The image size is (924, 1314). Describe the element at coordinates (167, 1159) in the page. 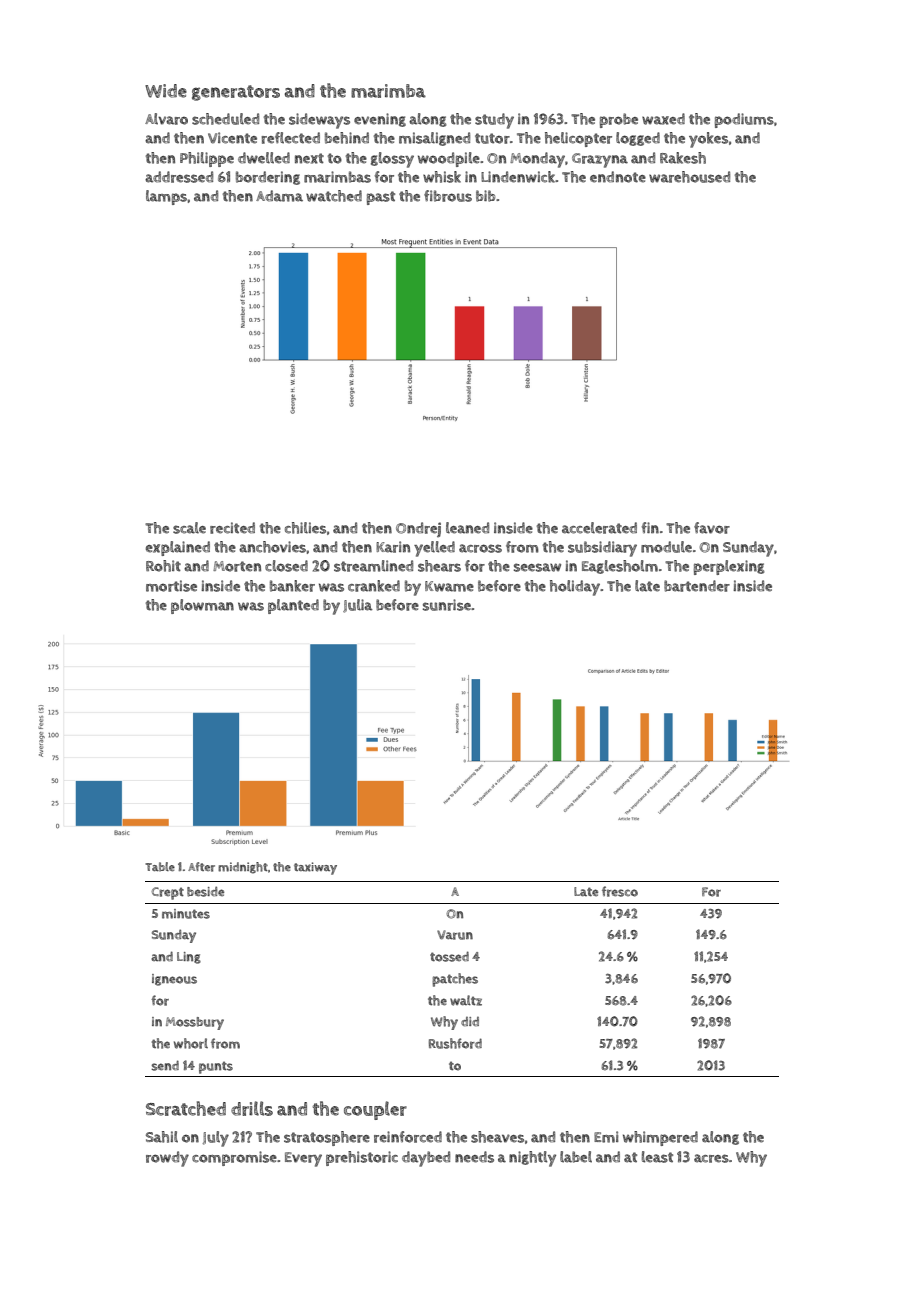

I see `rowdy` at that location.
